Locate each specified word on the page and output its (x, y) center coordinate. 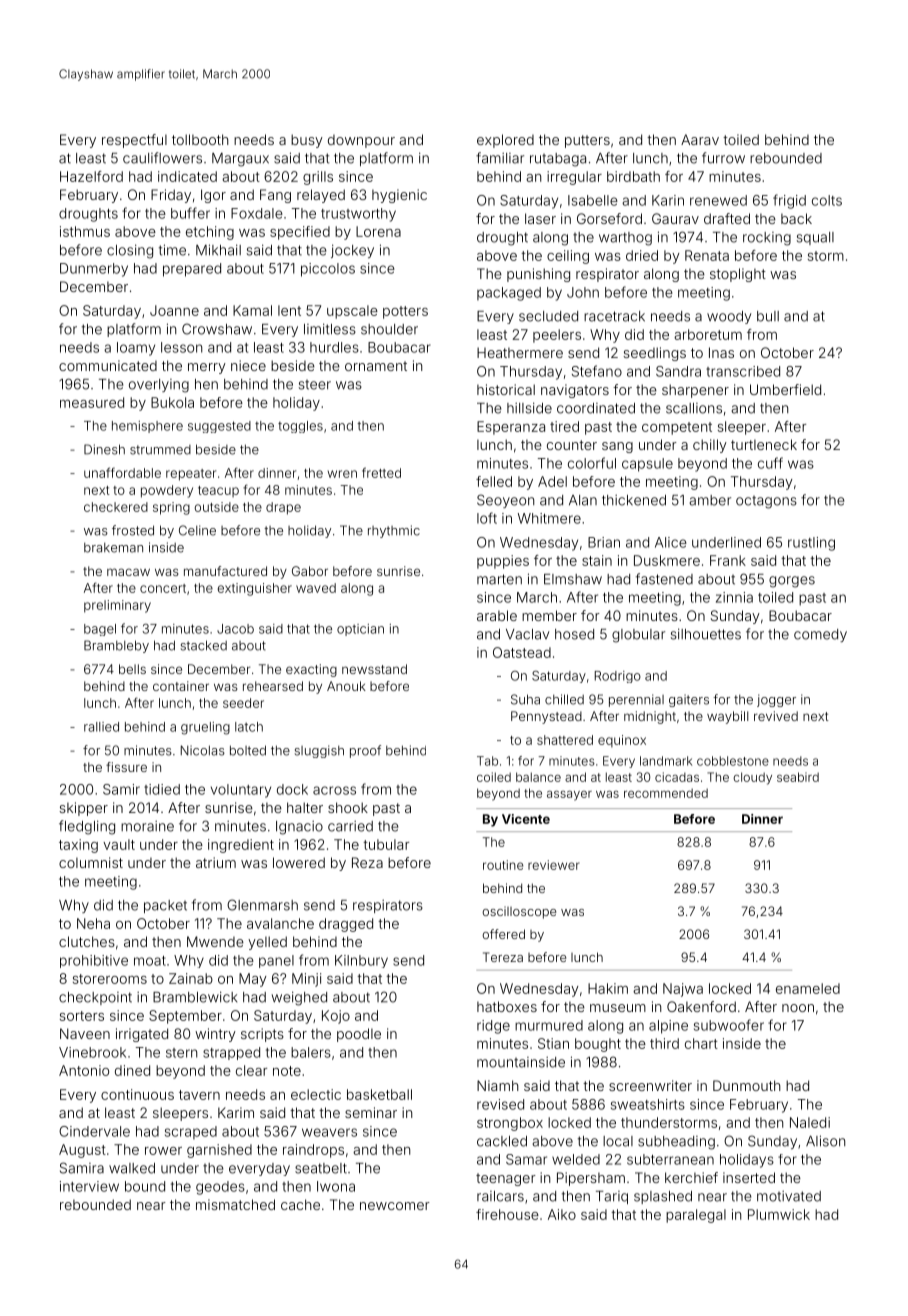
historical (506, 389)
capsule (647, 465)
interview (89, 1186)
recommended (666, 793)
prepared (192, 270)
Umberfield (785, 389)
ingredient (241, 846)
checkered (116, 507)
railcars (500, 1196)
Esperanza (511, 428)
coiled (494, 777)
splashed (663, 1197)
